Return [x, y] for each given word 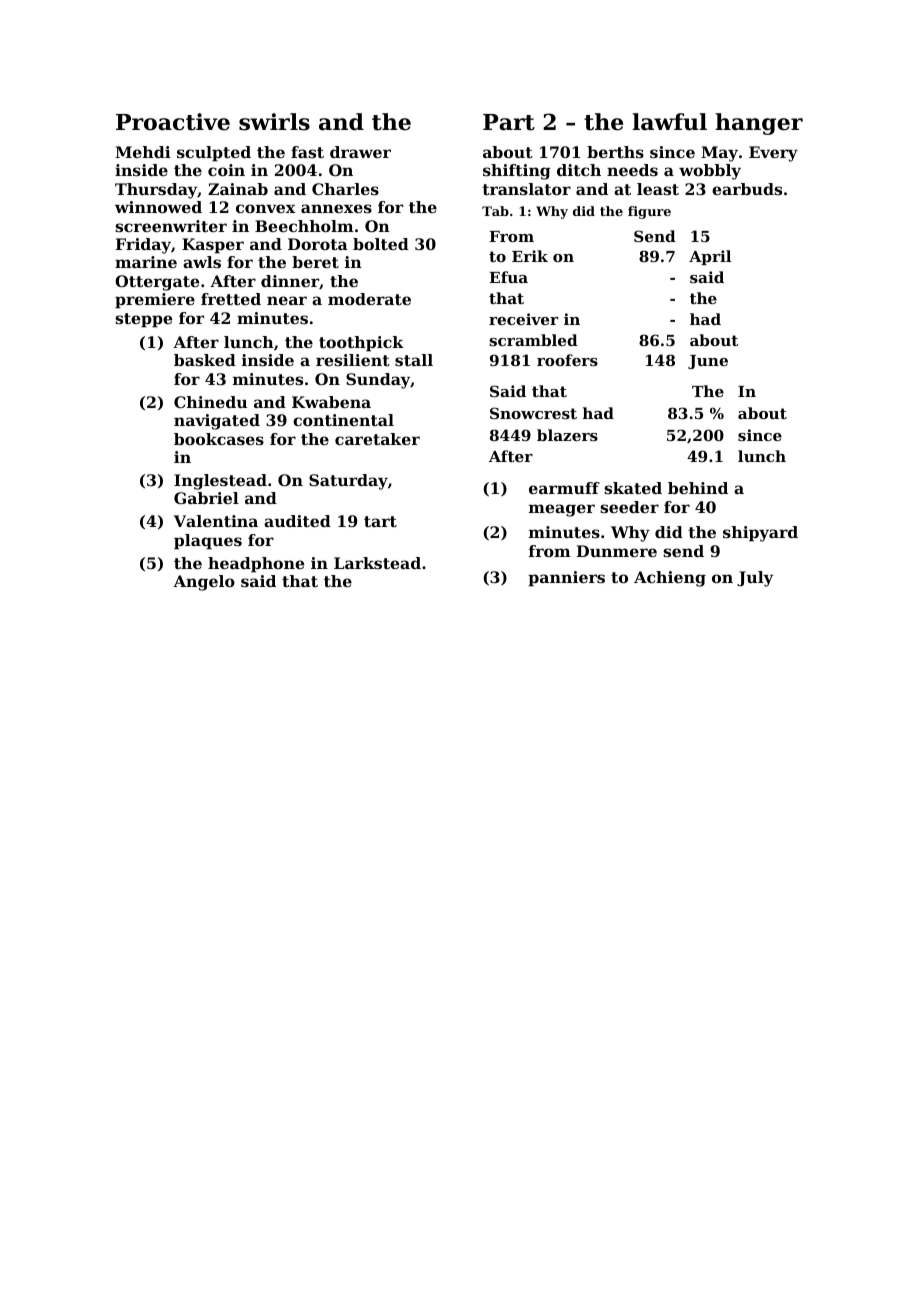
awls [202, 262]
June [708, 362]
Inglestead [220, 482]
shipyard [760, 534]
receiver [523, 319]
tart [380, 521]
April [710, 257]
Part [509, 122]
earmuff [564, 488]
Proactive [173, 122]
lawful [669, 122]
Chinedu [210, 402]
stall [414, 360]
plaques [208, 542]
